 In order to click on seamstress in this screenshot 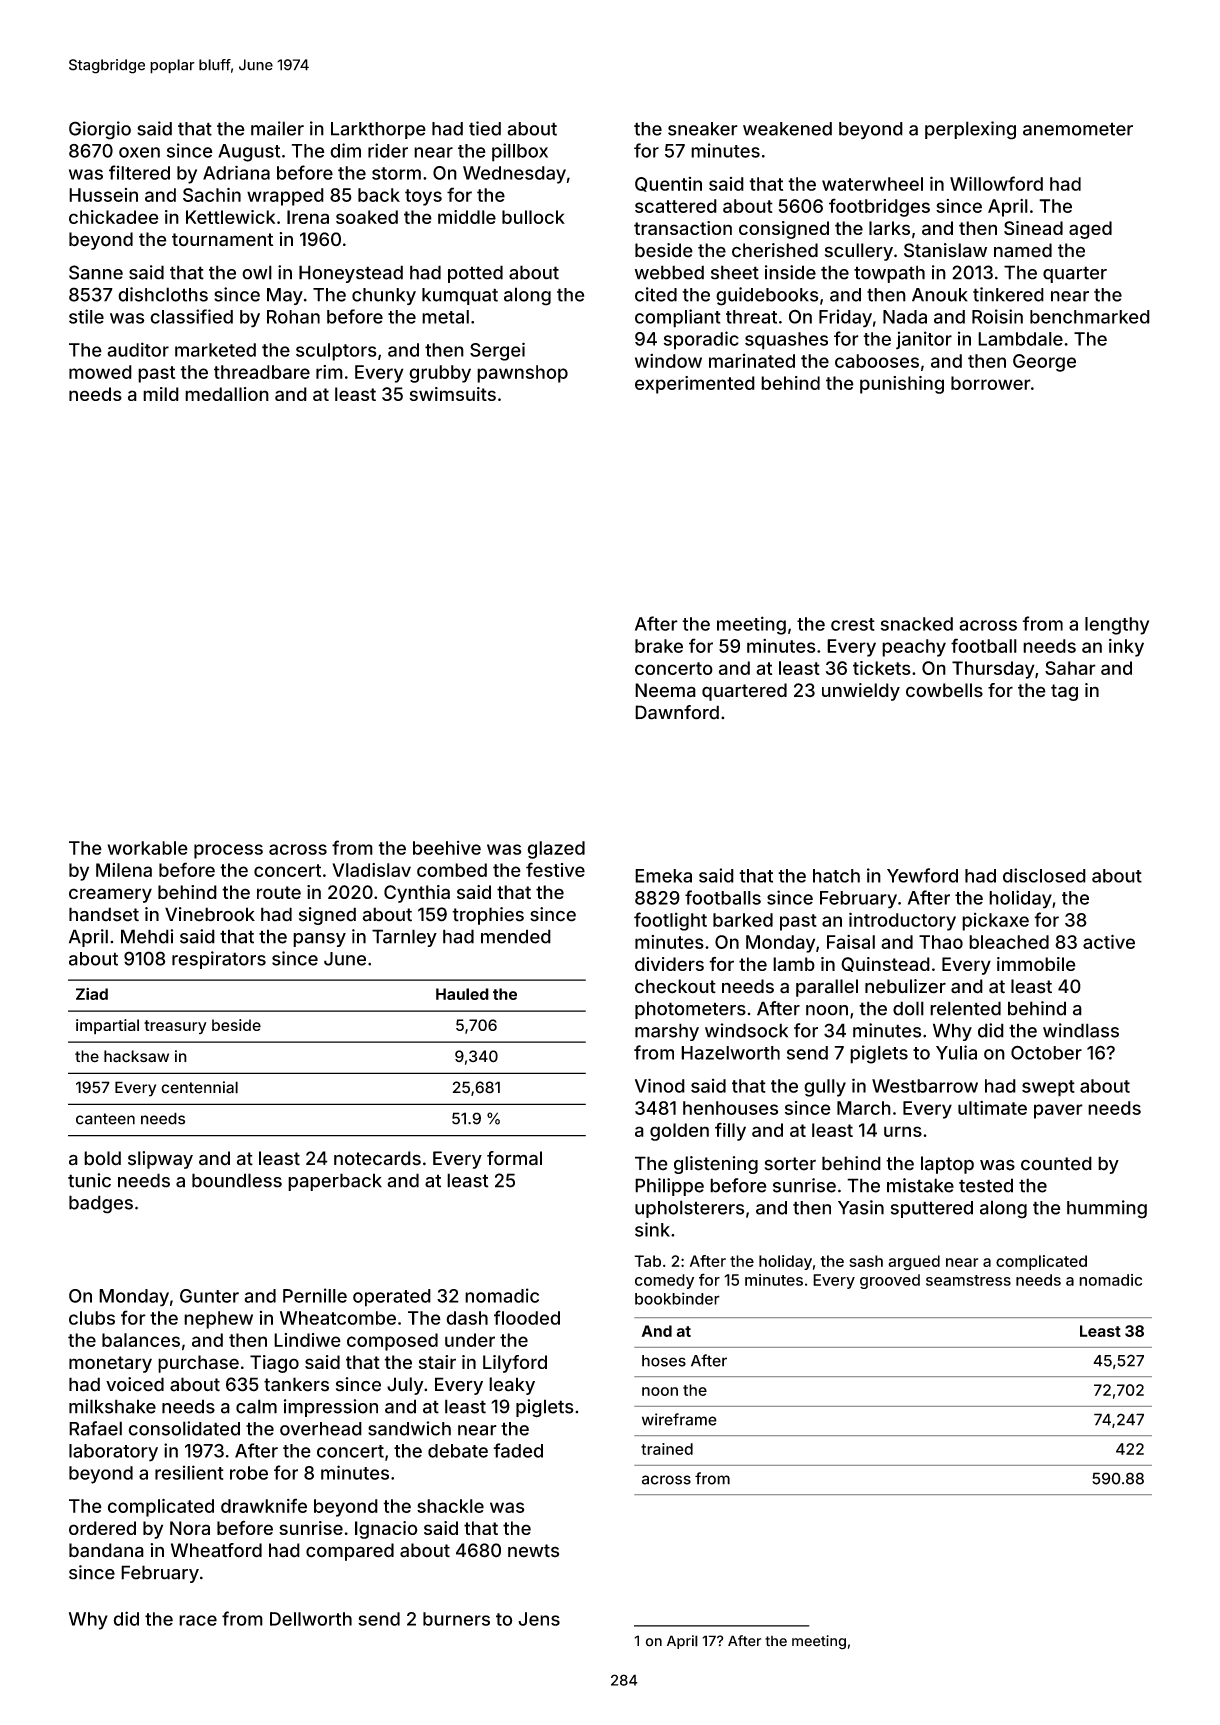, I will do `click(968, 1280)`.
